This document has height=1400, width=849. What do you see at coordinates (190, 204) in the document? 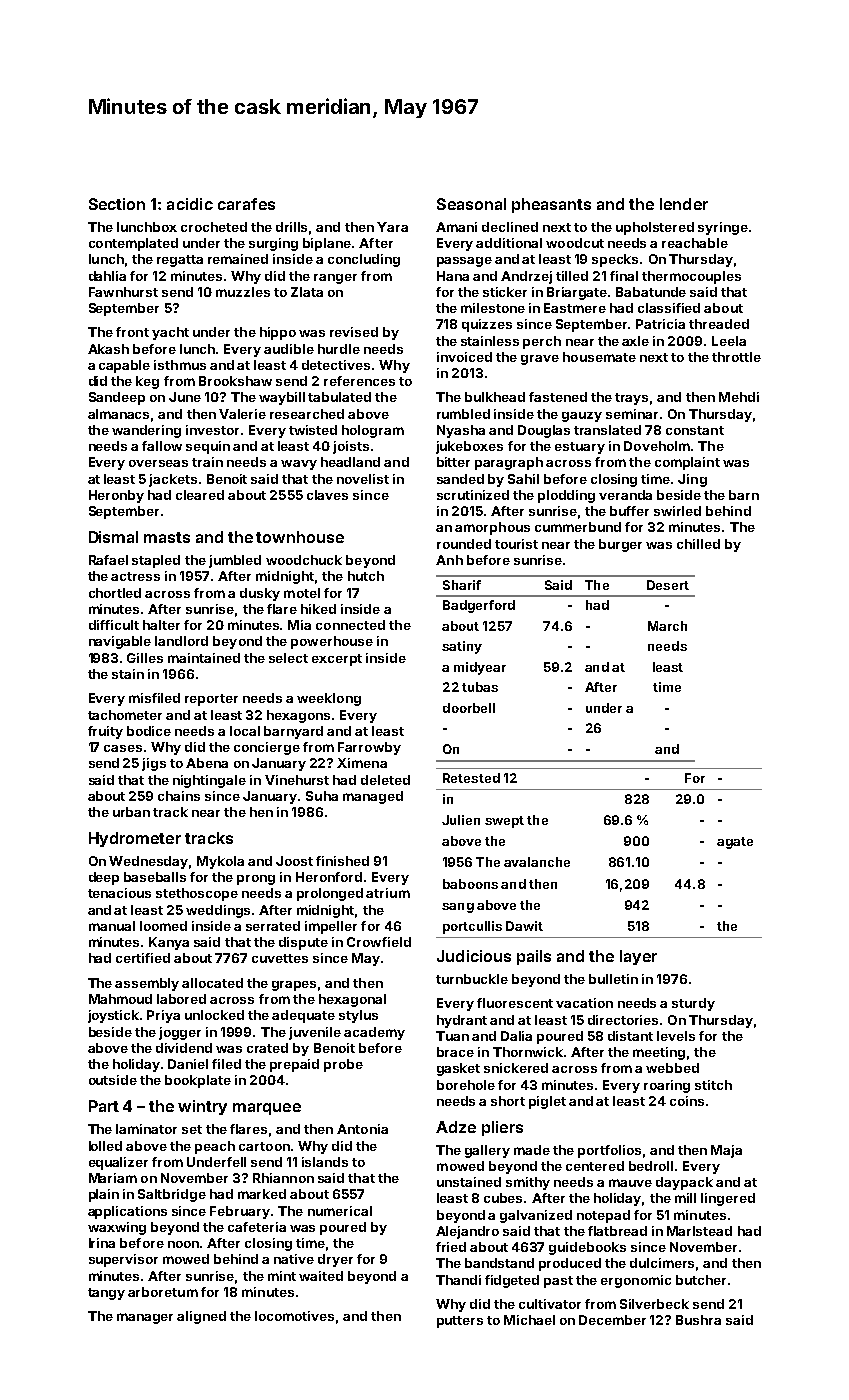
I see `acidic` at bounding box center [190, 204].
